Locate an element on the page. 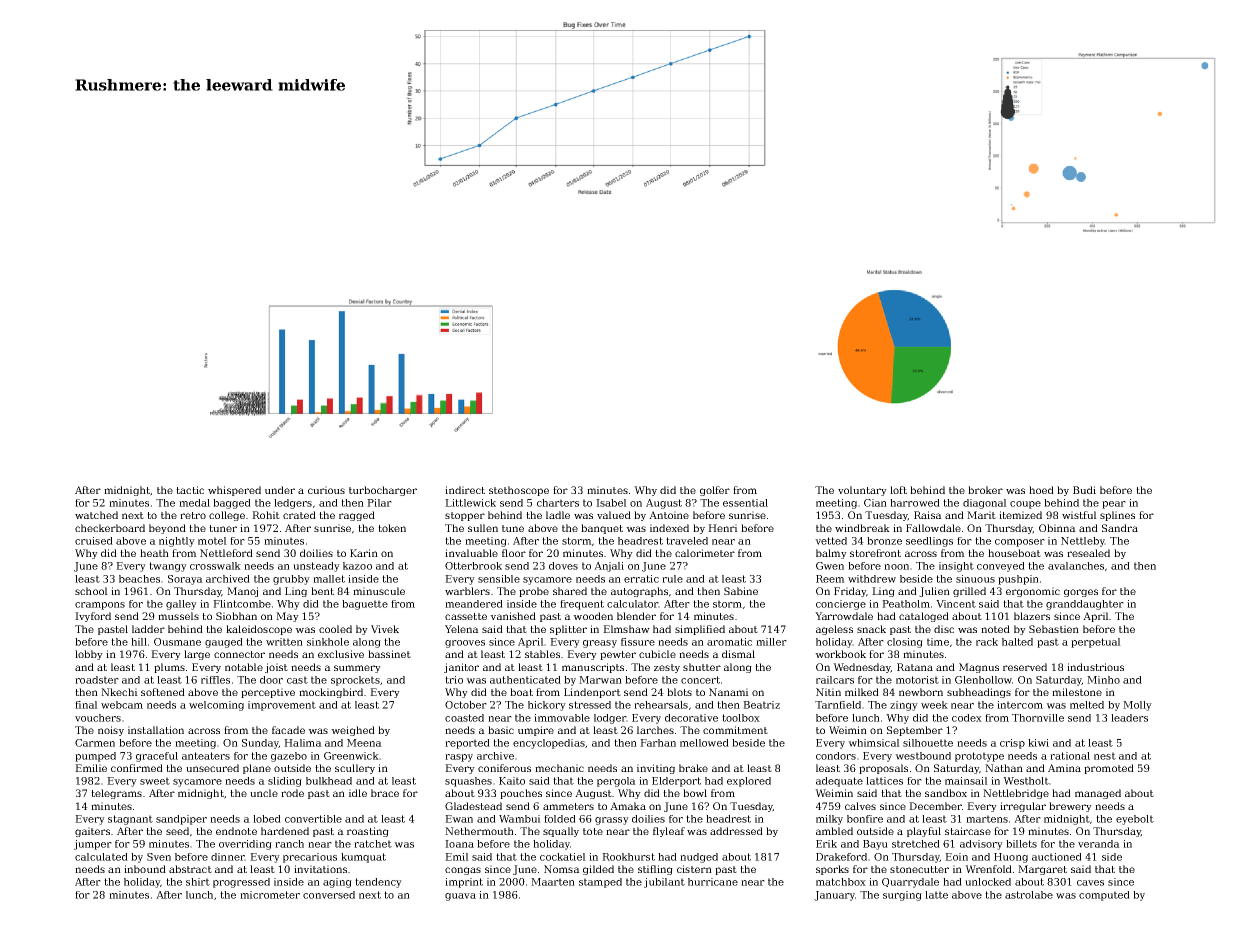 The width and height of the page is (1233, 952). shirt is located at coordinates (198, 882).
